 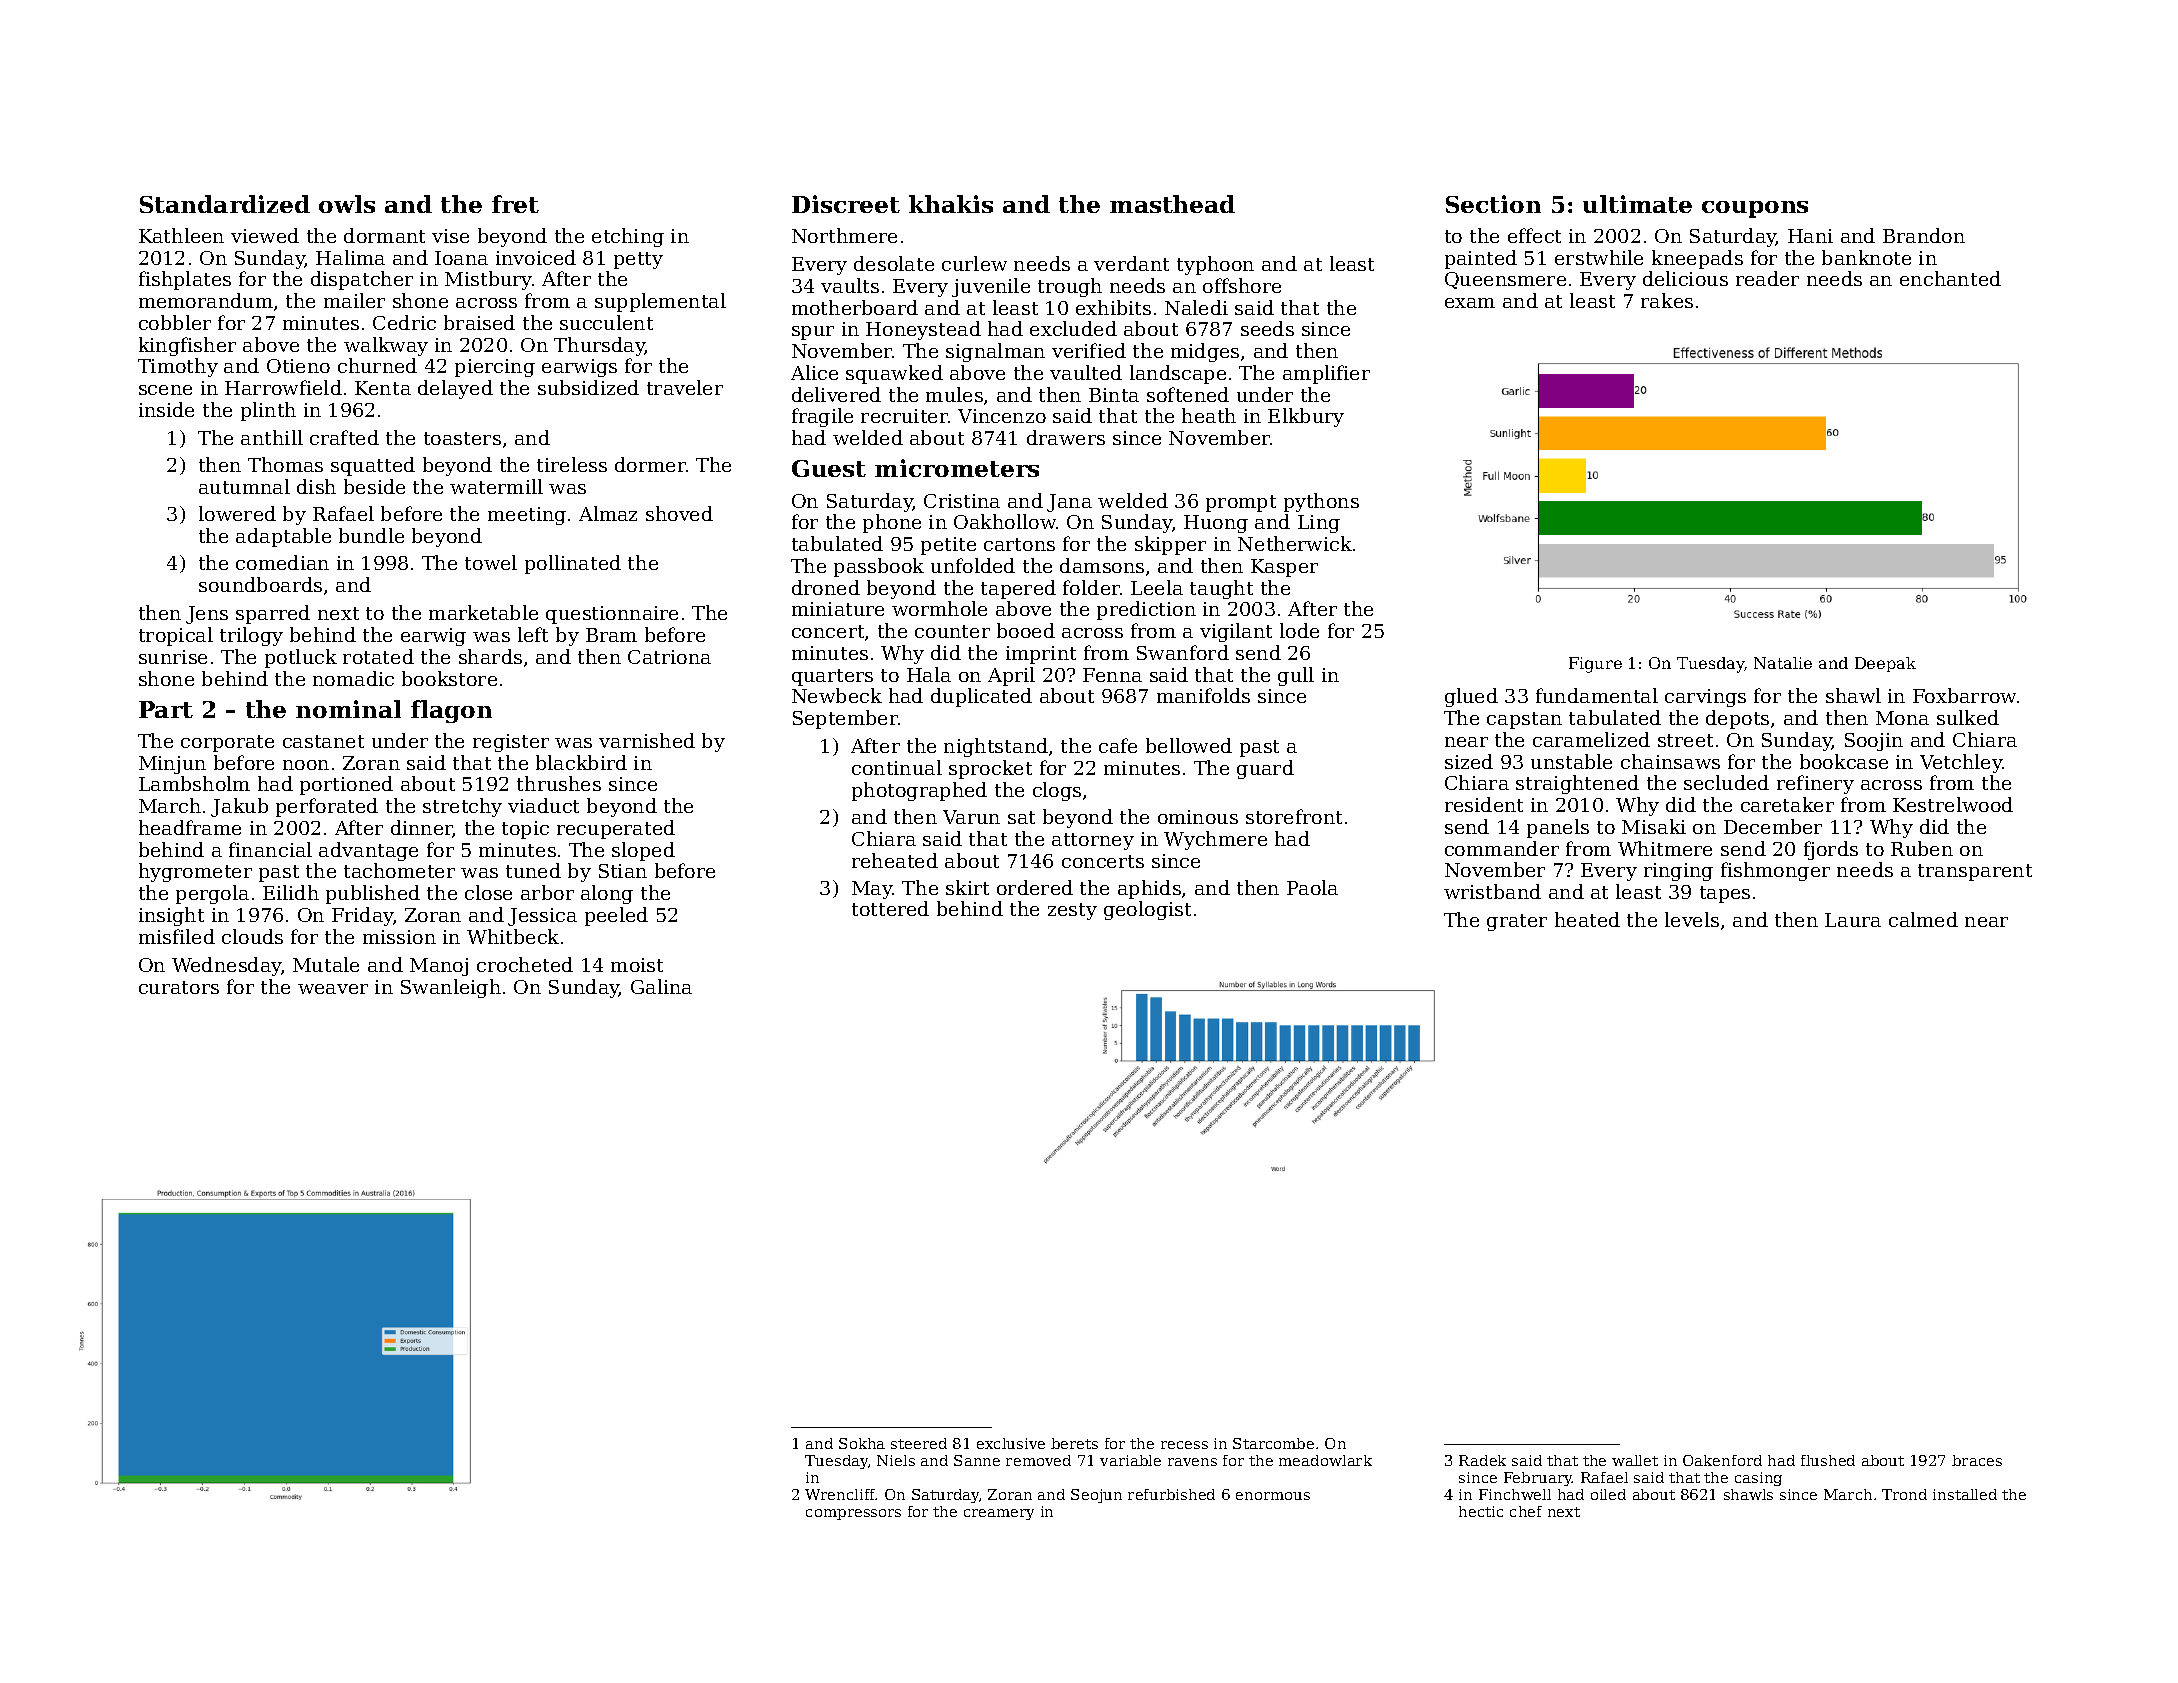 What do you see at coordinates (515, 204) in the screenshot?
I see `fret` at bounding box center [515, 204].
